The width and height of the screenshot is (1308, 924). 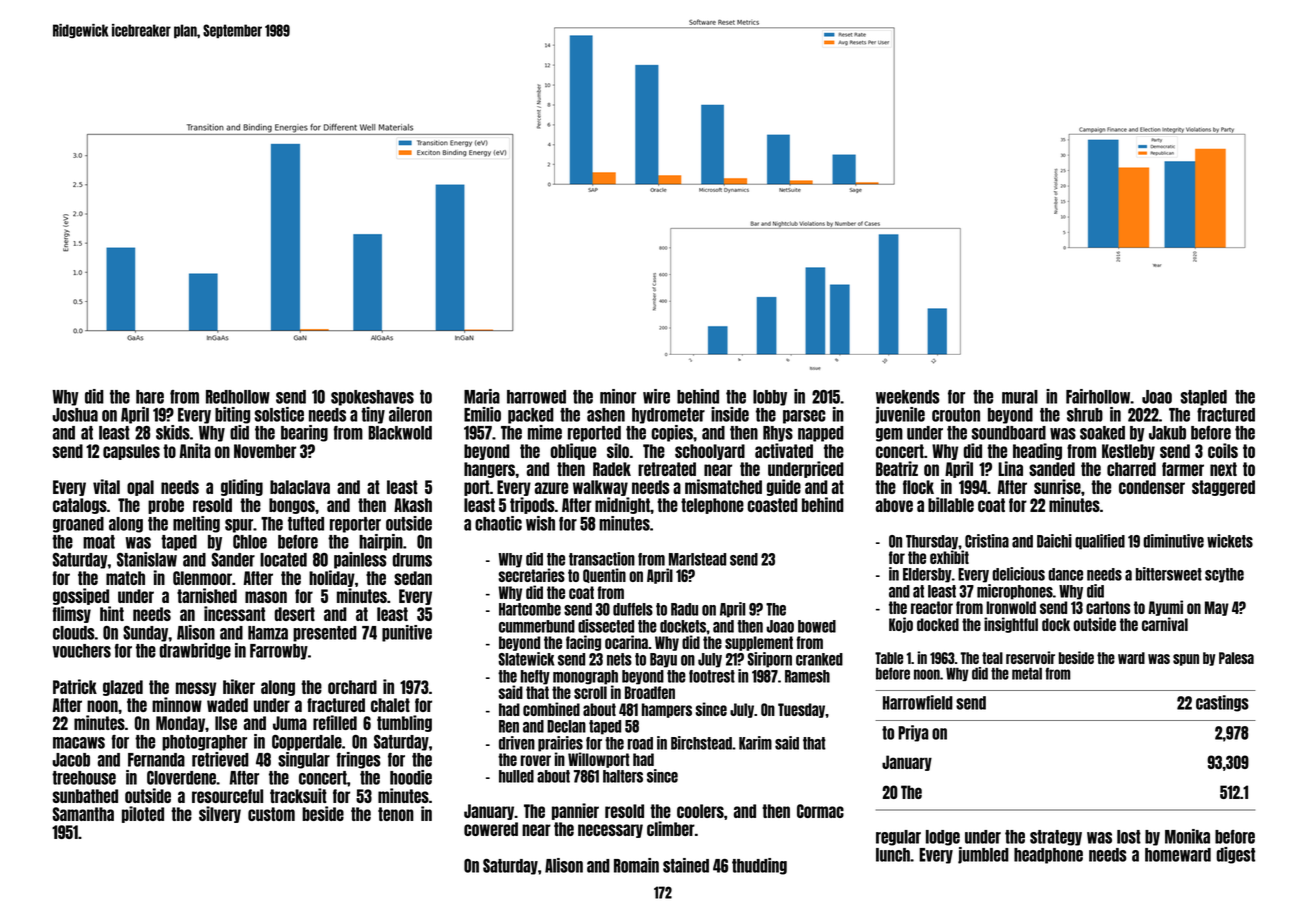 What do you see at coordinates (1223, 469) in the screenshot?
I see `next` at bounding box center [1223, 469].
